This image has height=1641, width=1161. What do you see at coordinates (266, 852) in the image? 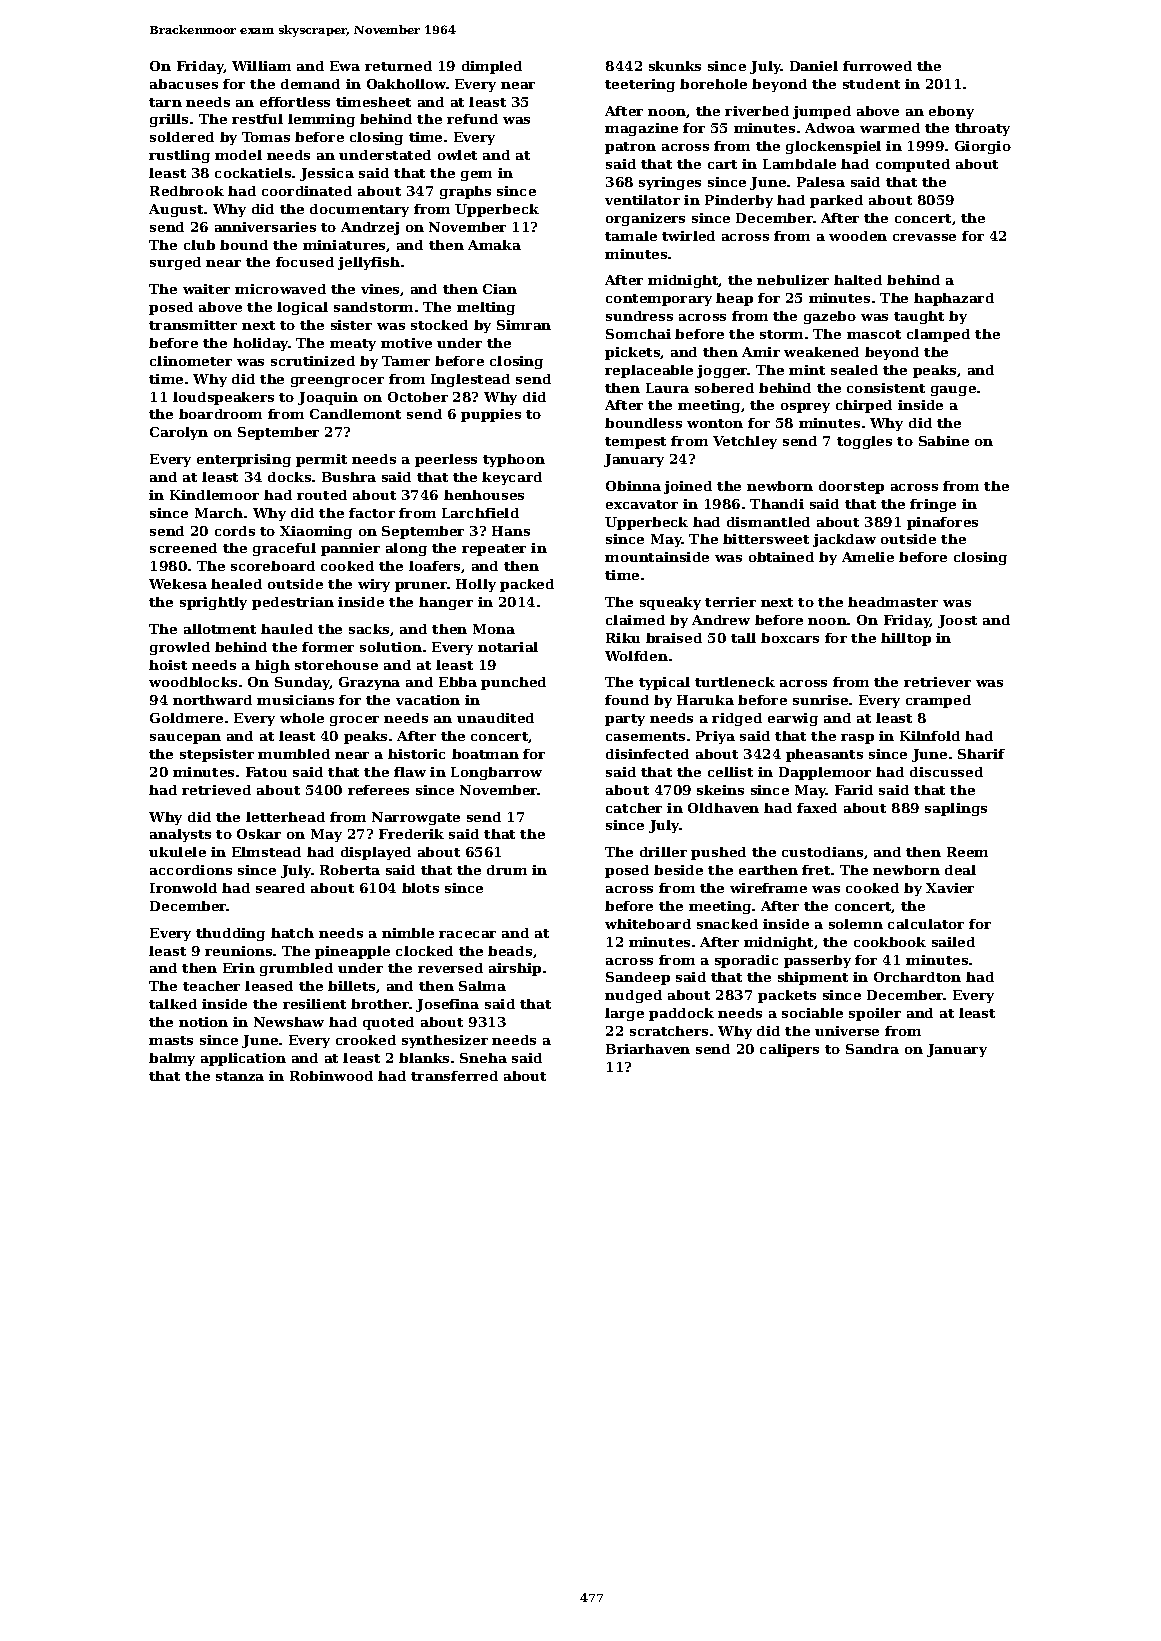
I see `Elmstead` at bounding box center [266, 852].
